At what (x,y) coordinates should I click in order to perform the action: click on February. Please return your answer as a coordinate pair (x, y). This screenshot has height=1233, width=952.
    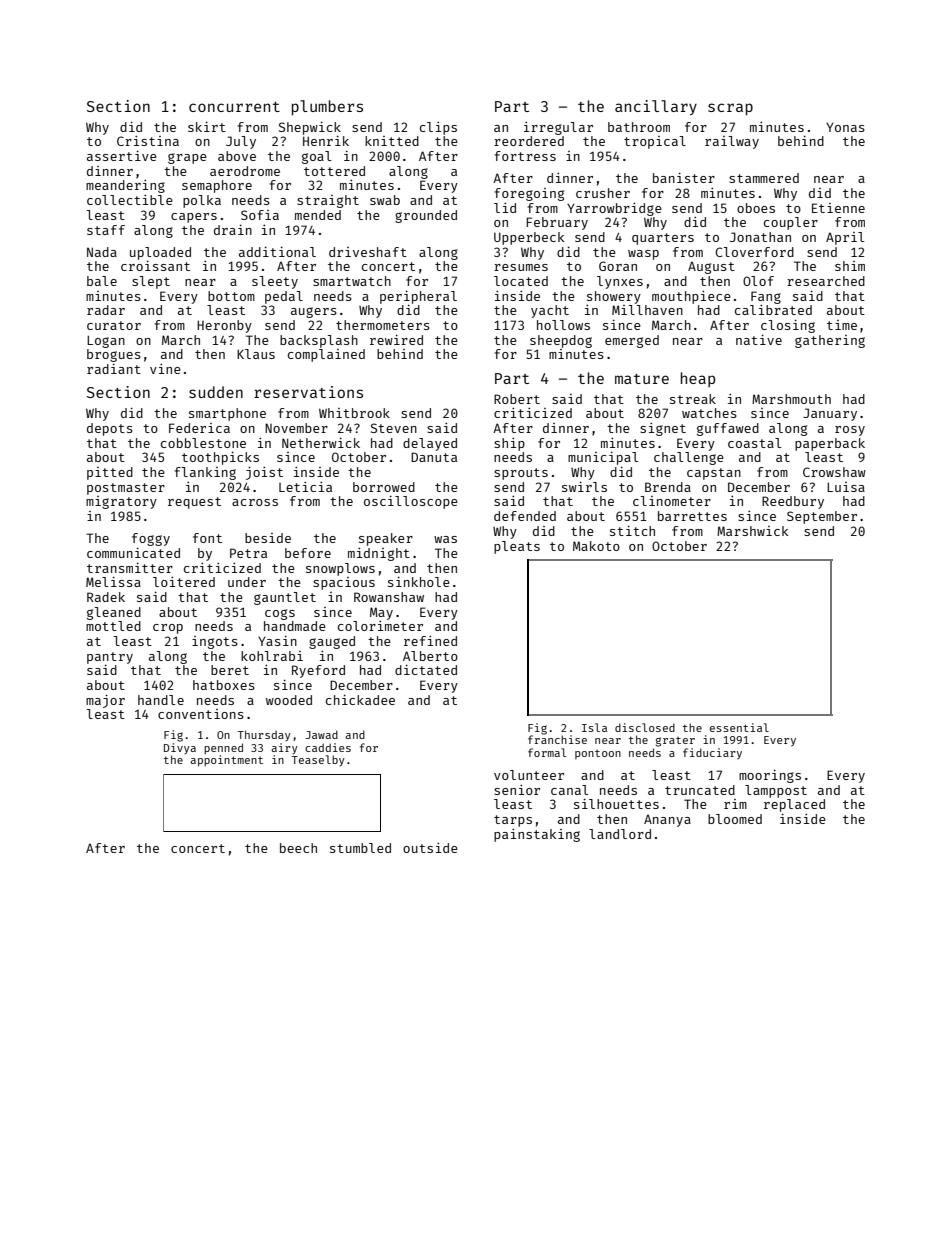
    Looking at the image, I should click on (557, 223).
